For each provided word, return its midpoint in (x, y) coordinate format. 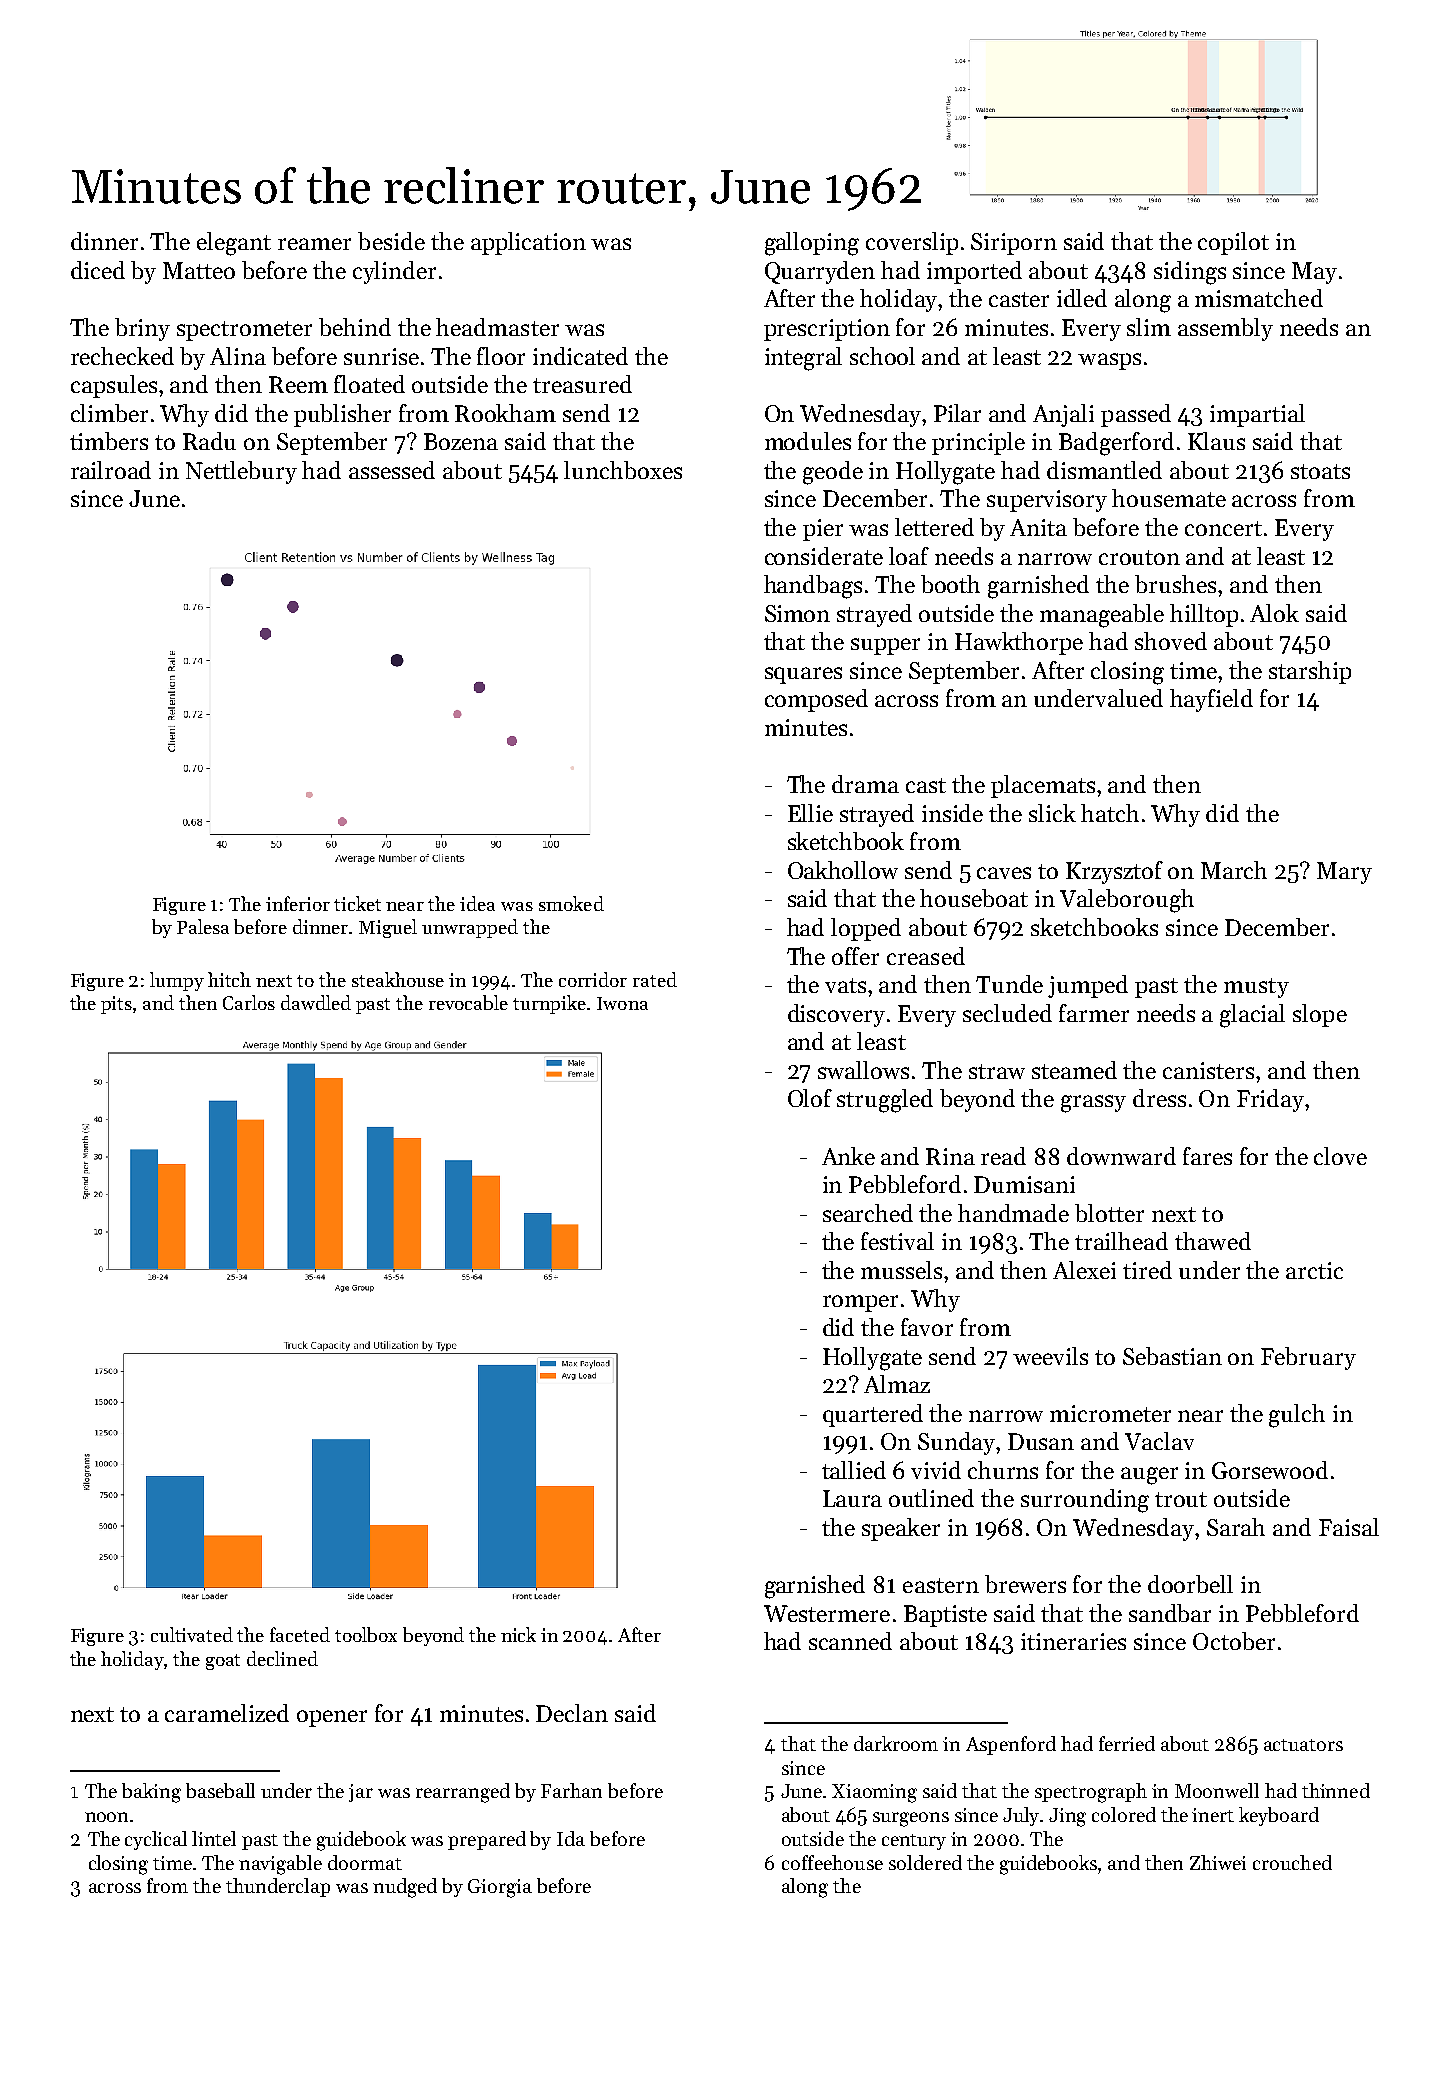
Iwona (622, 1003)
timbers (109, 441)
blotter (1109, 1213)
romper (860, 1303)
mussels (901, 1270)
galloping (812, 244)
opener (332, 1718)
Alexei (1084, 1270)
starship (1310, 672)
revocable (468, 1002)
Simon (797, 613)
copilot (1233, 243)
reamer (314, 244)
